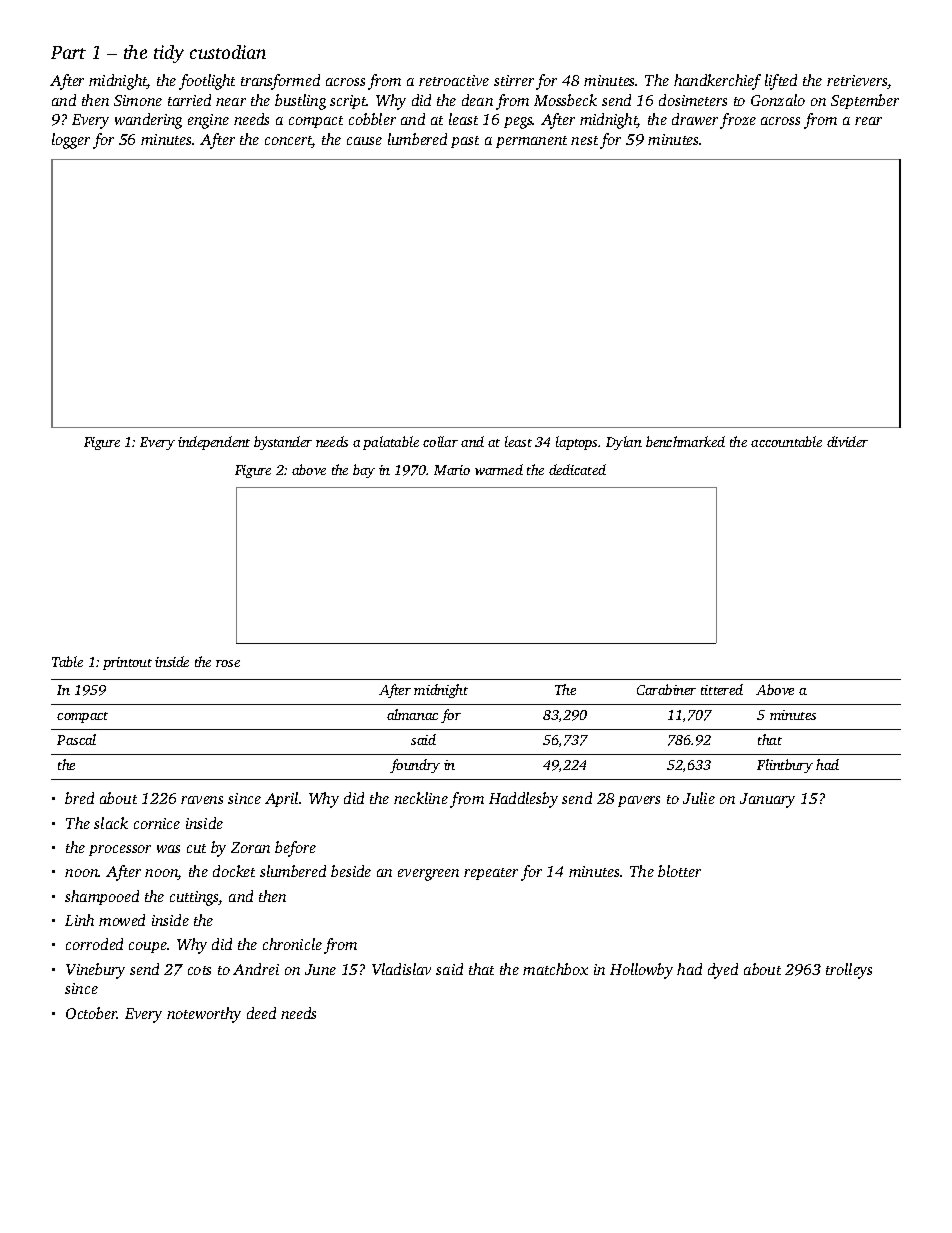 The image size is (952, 1233). Describe the element at coordinates (868, 121) in the image. I see `rear` at that location.
